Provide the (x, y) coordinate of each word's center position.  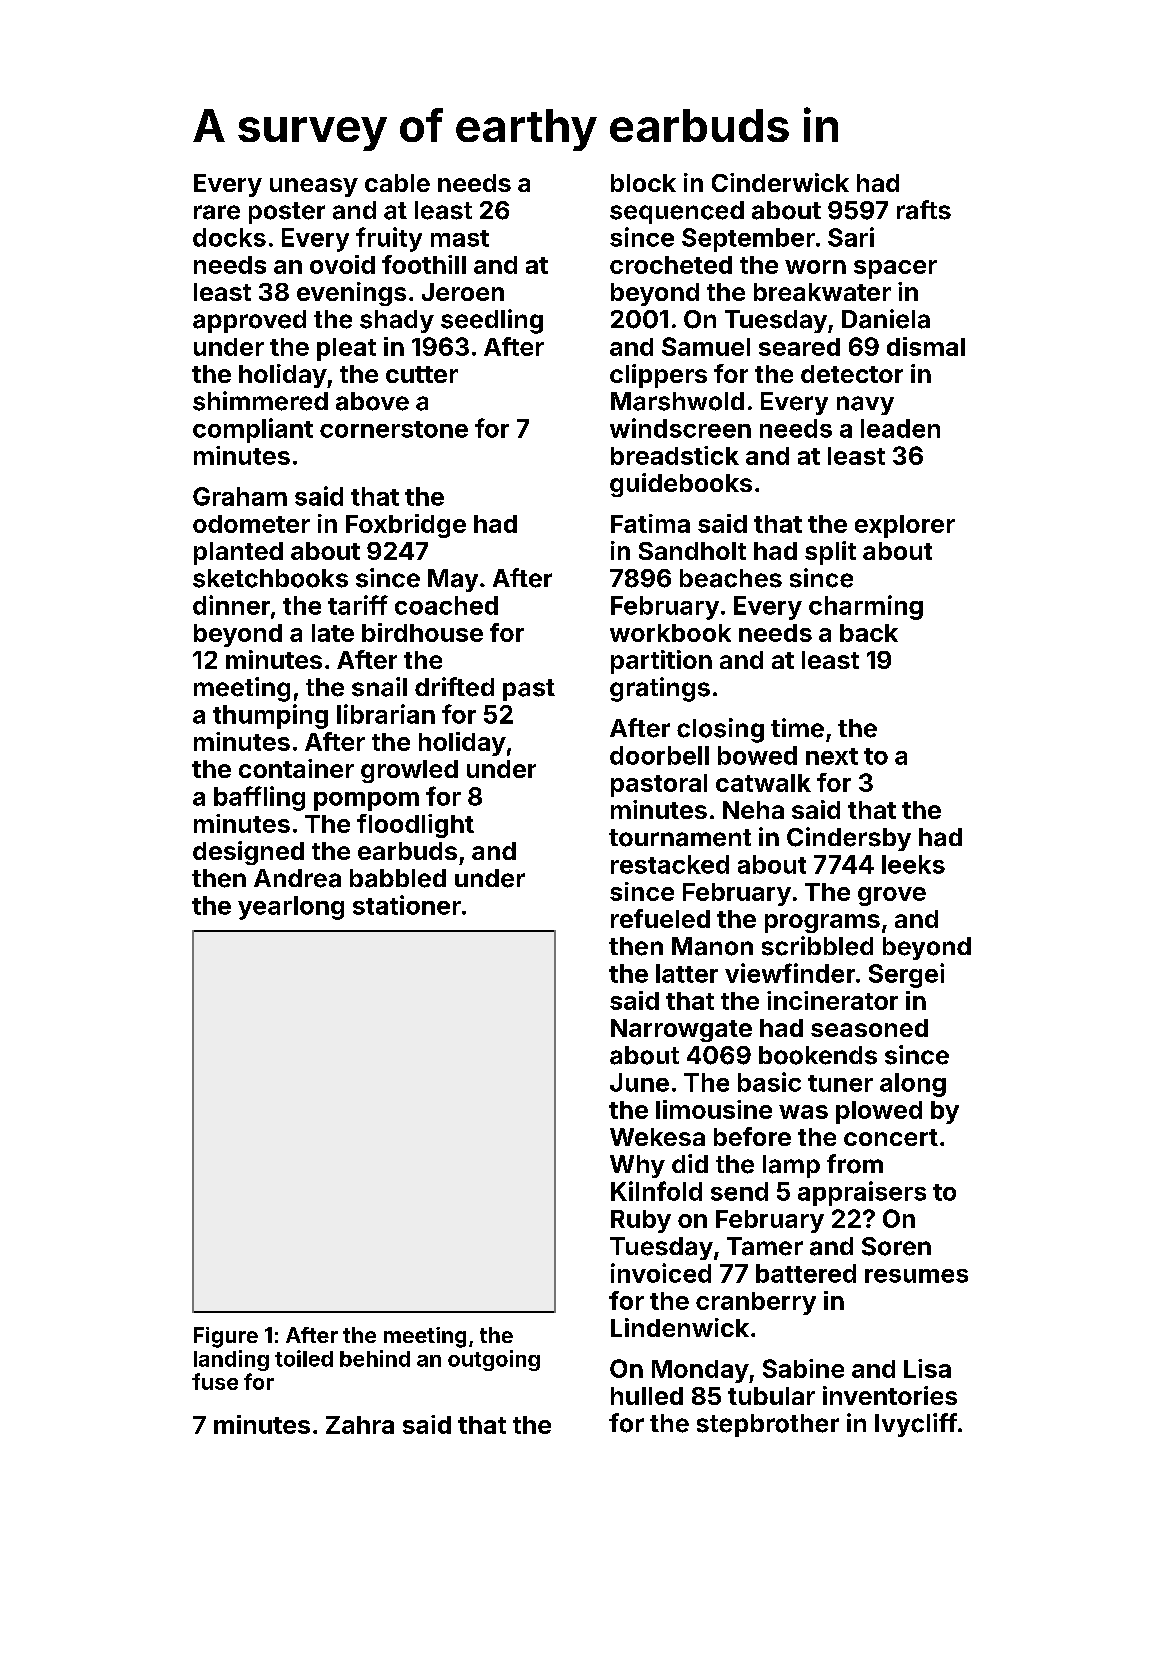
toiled (304, 1358)
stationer (407, 905)
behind (375, 1358)
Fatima (650, 523)
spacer (895, 269)
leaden (900, 428)
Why (637, 1166)
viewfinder (790, 973)
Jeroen (463, 292)
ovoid (342, 264)
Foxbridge (406, 526)
